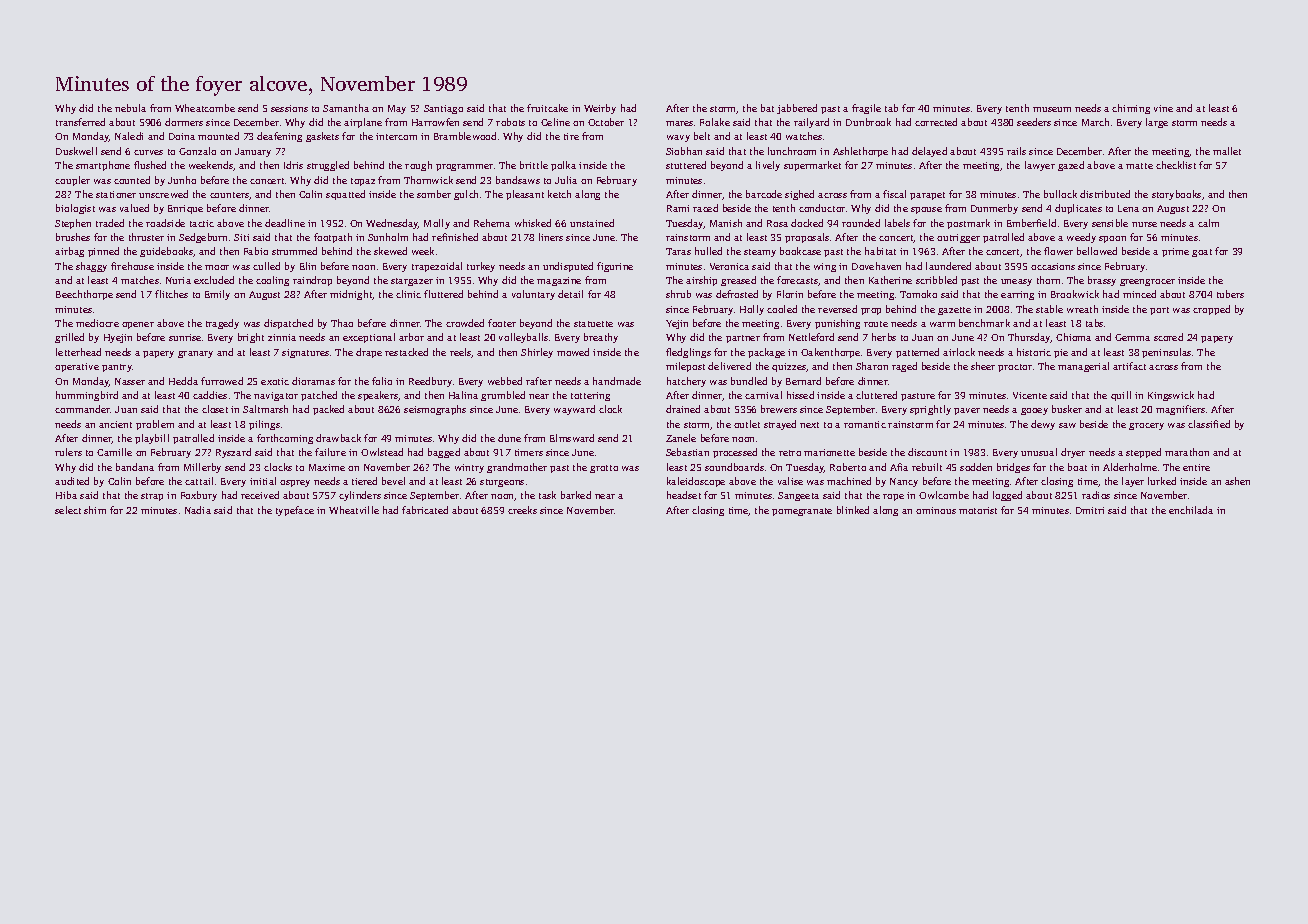 This page has height=924, width=1308. Describe the element at coordinates (743, 339) in the page. I see `partner` at that location.
